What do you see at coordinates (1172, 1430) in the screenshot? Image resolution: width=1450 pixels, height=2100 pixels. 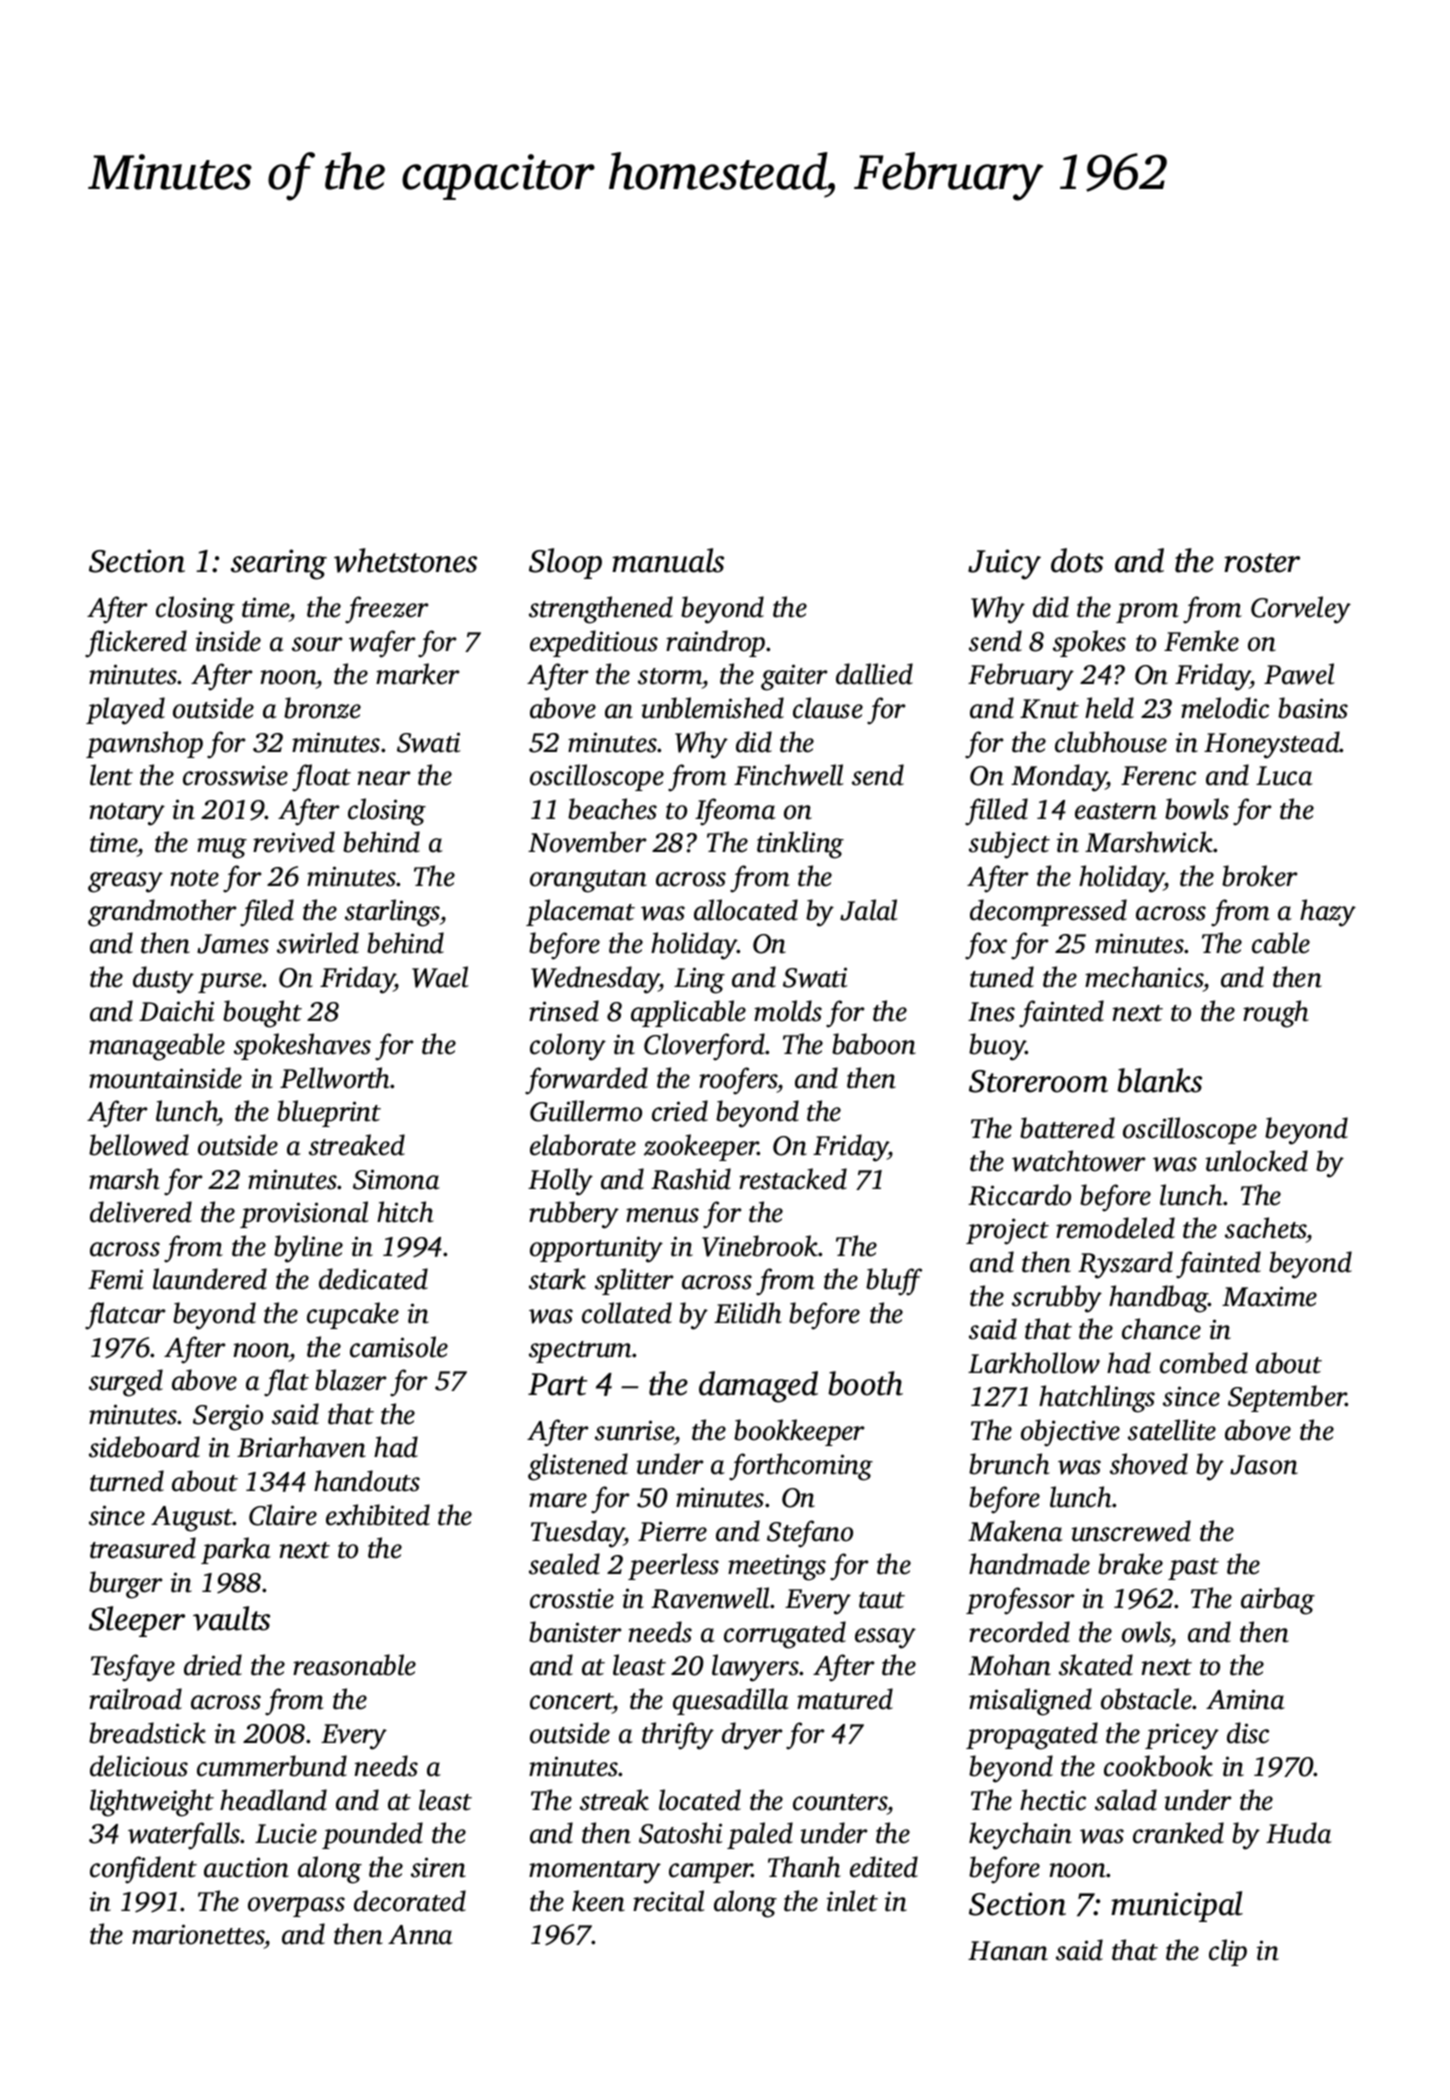 I see `satellite` at bounding box center [1172, 1430].
